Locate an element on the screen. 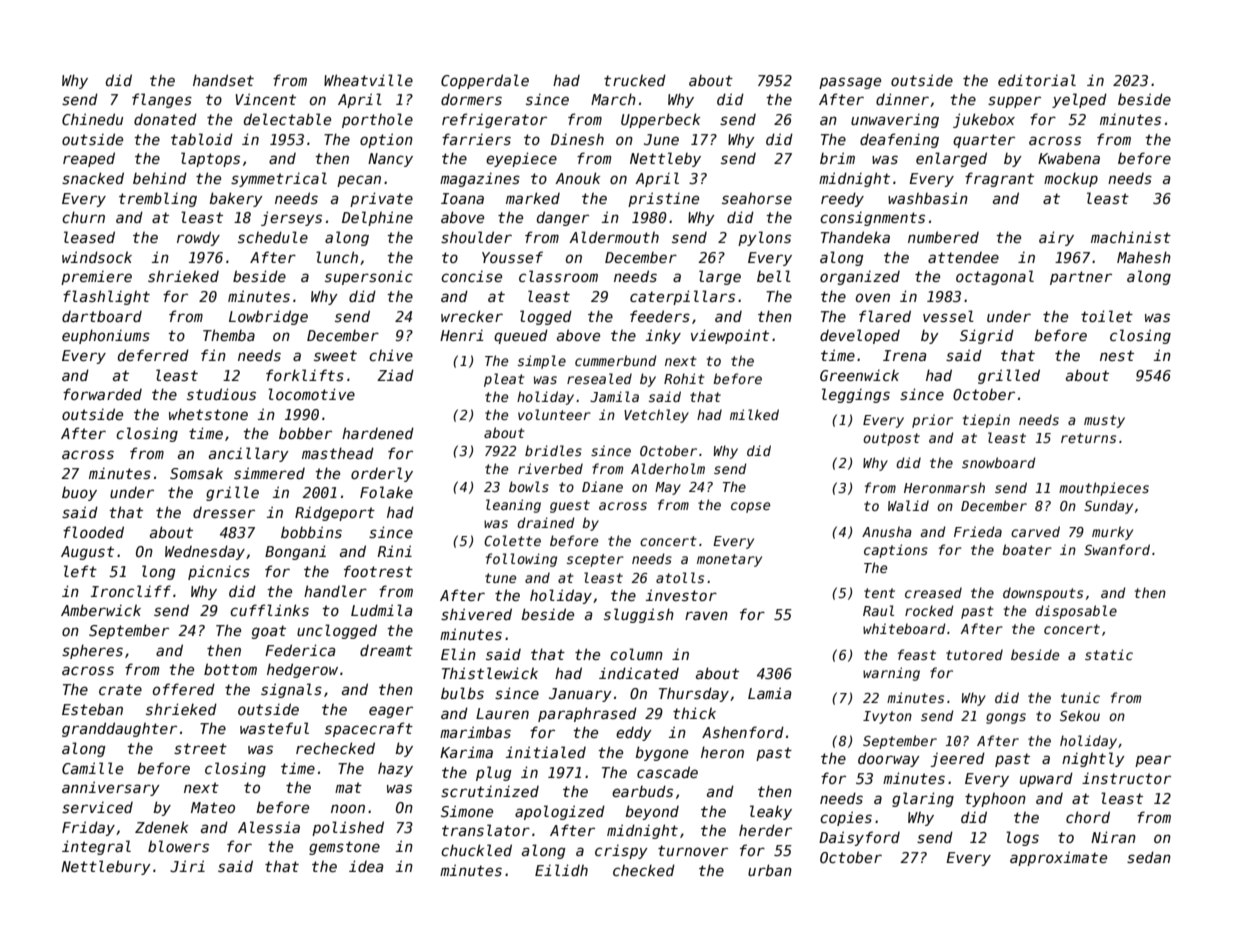 Image resolution: width=1233 pixels, height=952 pixels. Walid is located at coordinates (908, 505).
